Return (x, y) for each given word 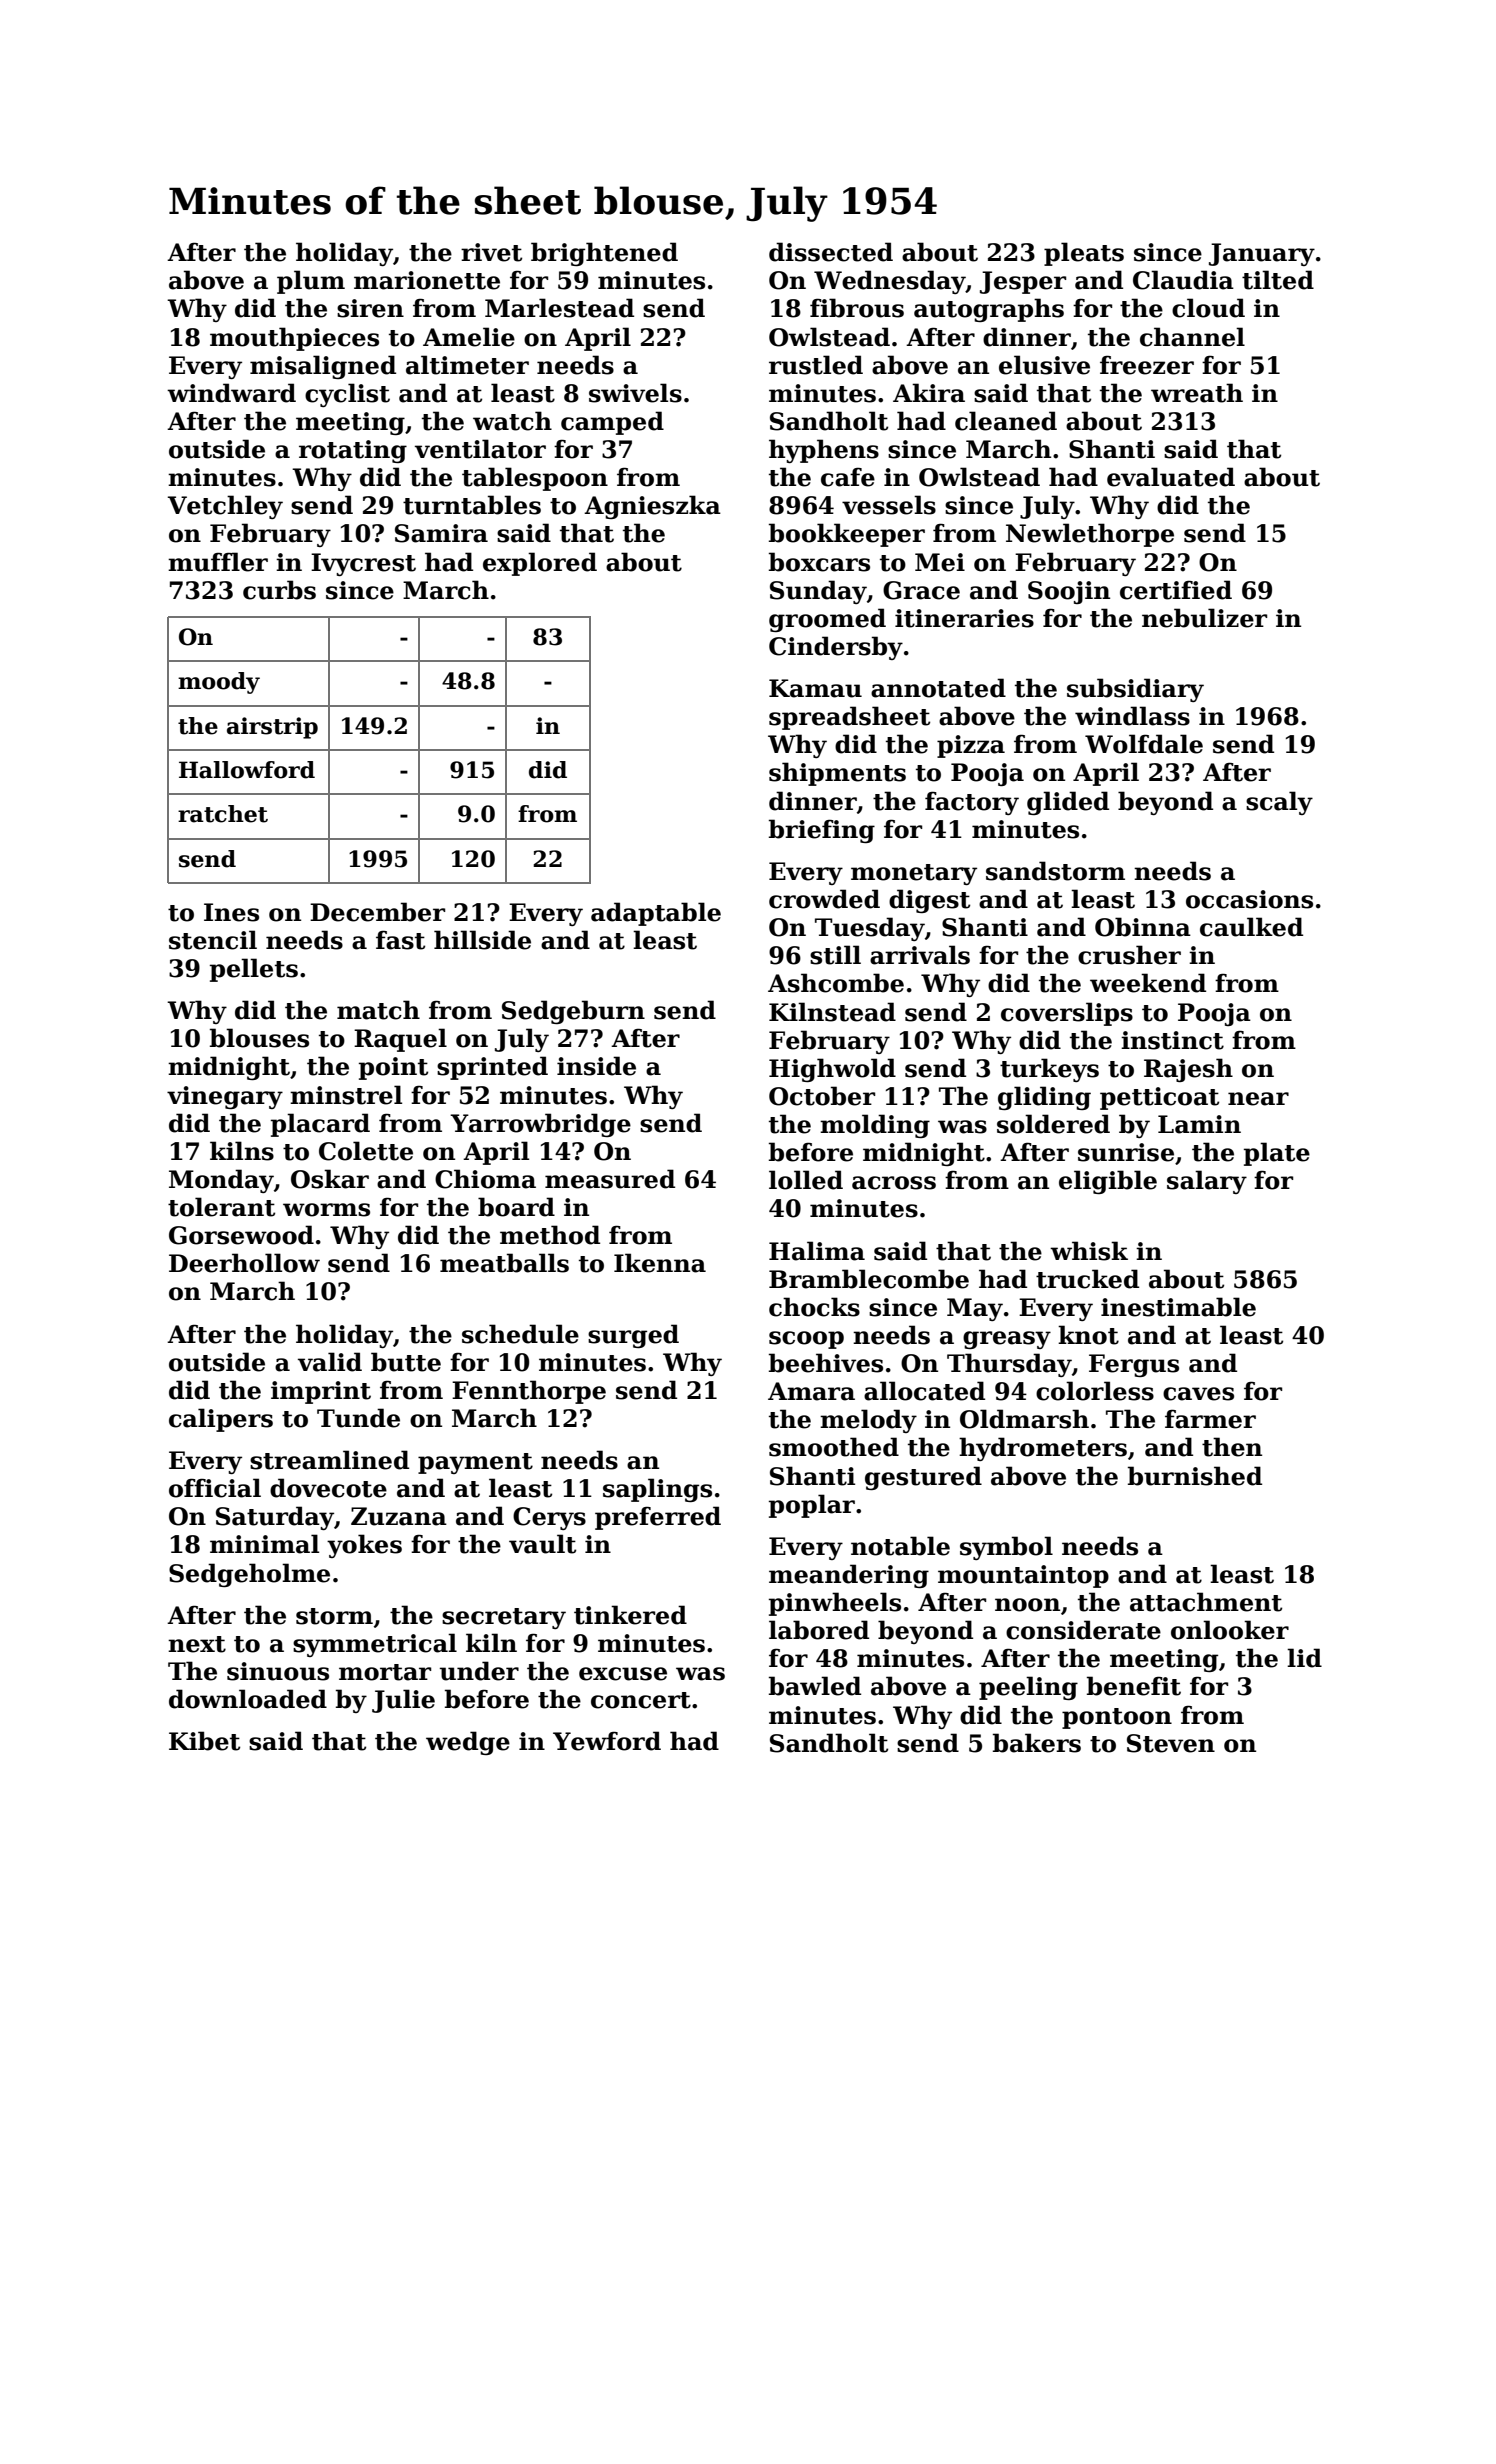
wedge (468, 1743)
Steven (1171, 1743)
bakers (1037, 1743)
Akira (929, 393)
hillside (482, 940)
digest (929, 901)
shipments (837, 774)
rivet (491, 252)
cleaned (1006, 421)
